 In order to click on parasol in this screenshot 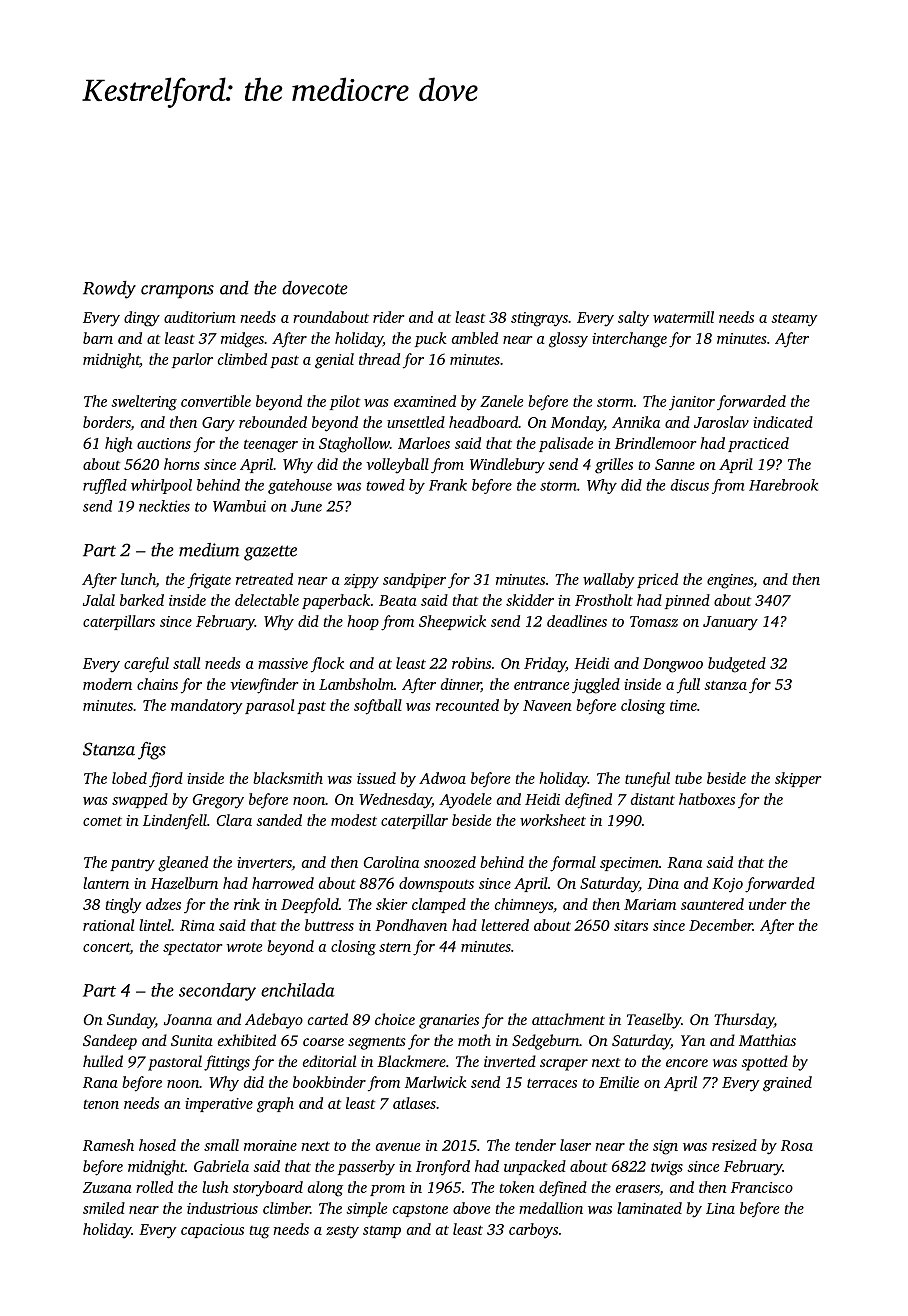, I will do `click(269, 706)`.
